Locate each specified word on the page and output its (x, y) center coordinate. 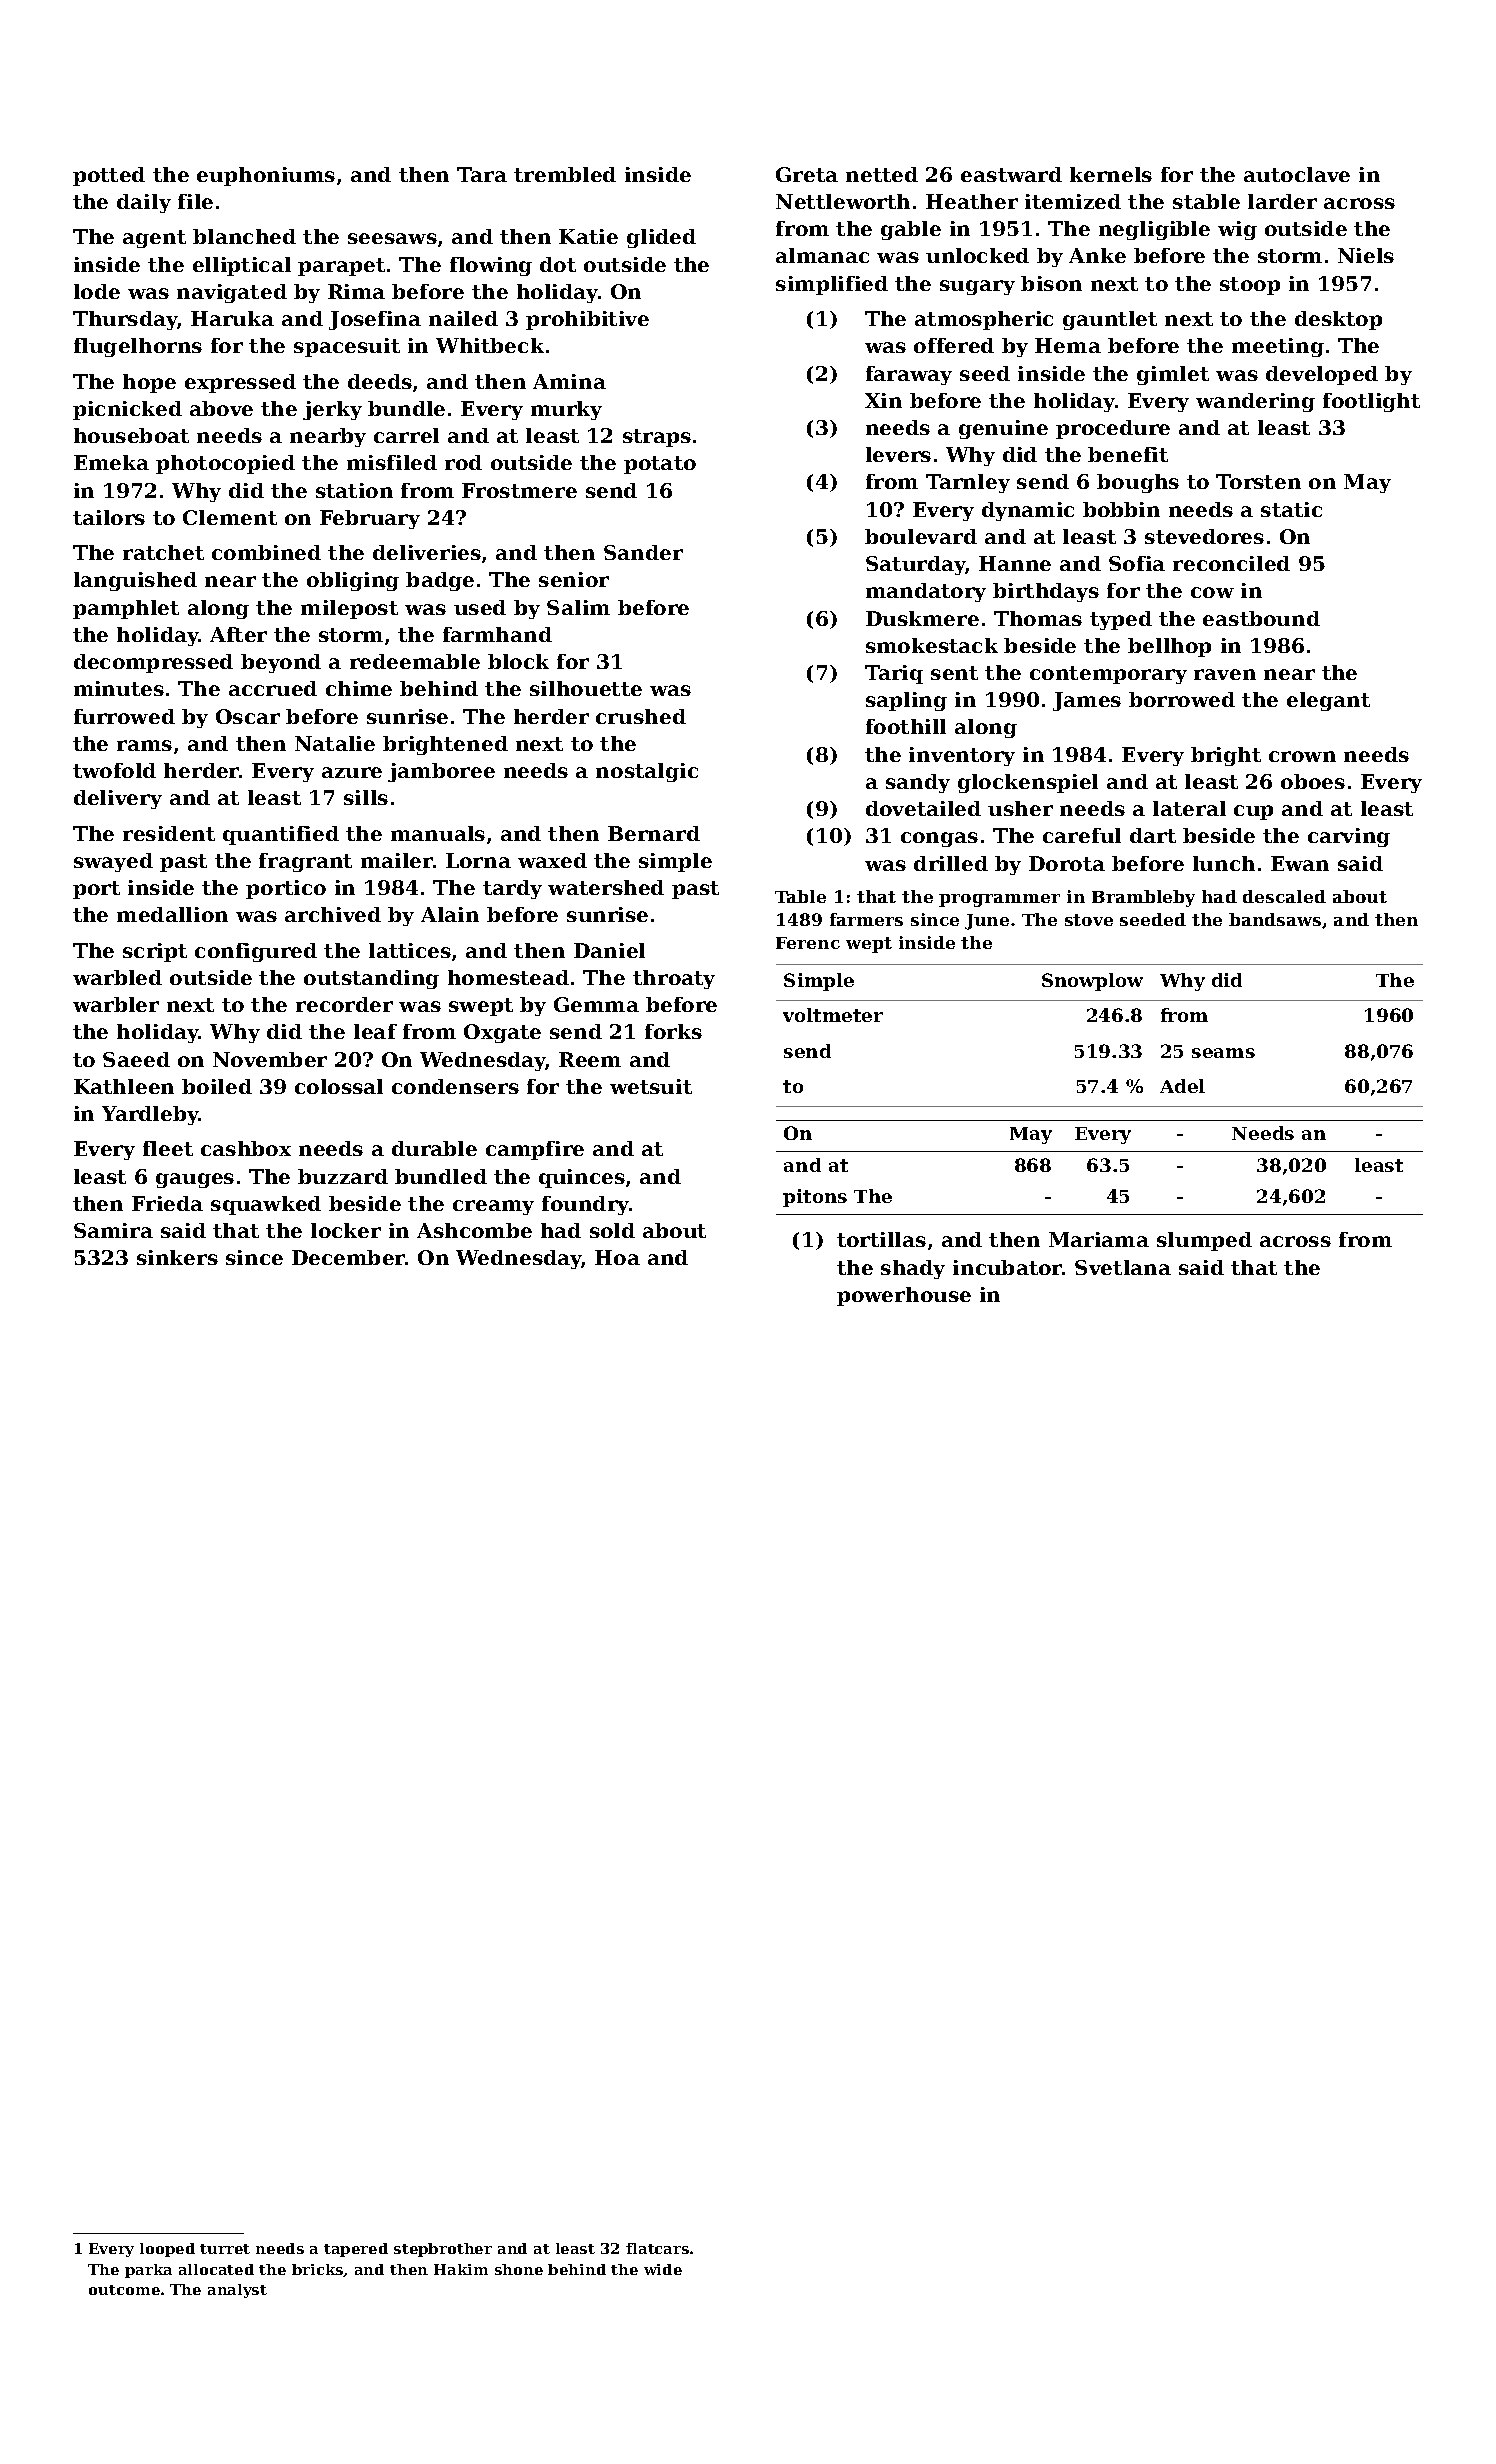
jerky (332, 410)
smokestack (932, 645)
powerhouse (904, 1296)
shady (913, 1269)
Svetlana (1123, 1267)
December (348, 1257)
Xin (883, 400)
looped (167, 2250)
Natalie (335, 743)
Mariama (1099, 1239)
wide (663, 2269)
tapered (356, 2250)
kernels (1111, 174)
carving (1349, 837)
